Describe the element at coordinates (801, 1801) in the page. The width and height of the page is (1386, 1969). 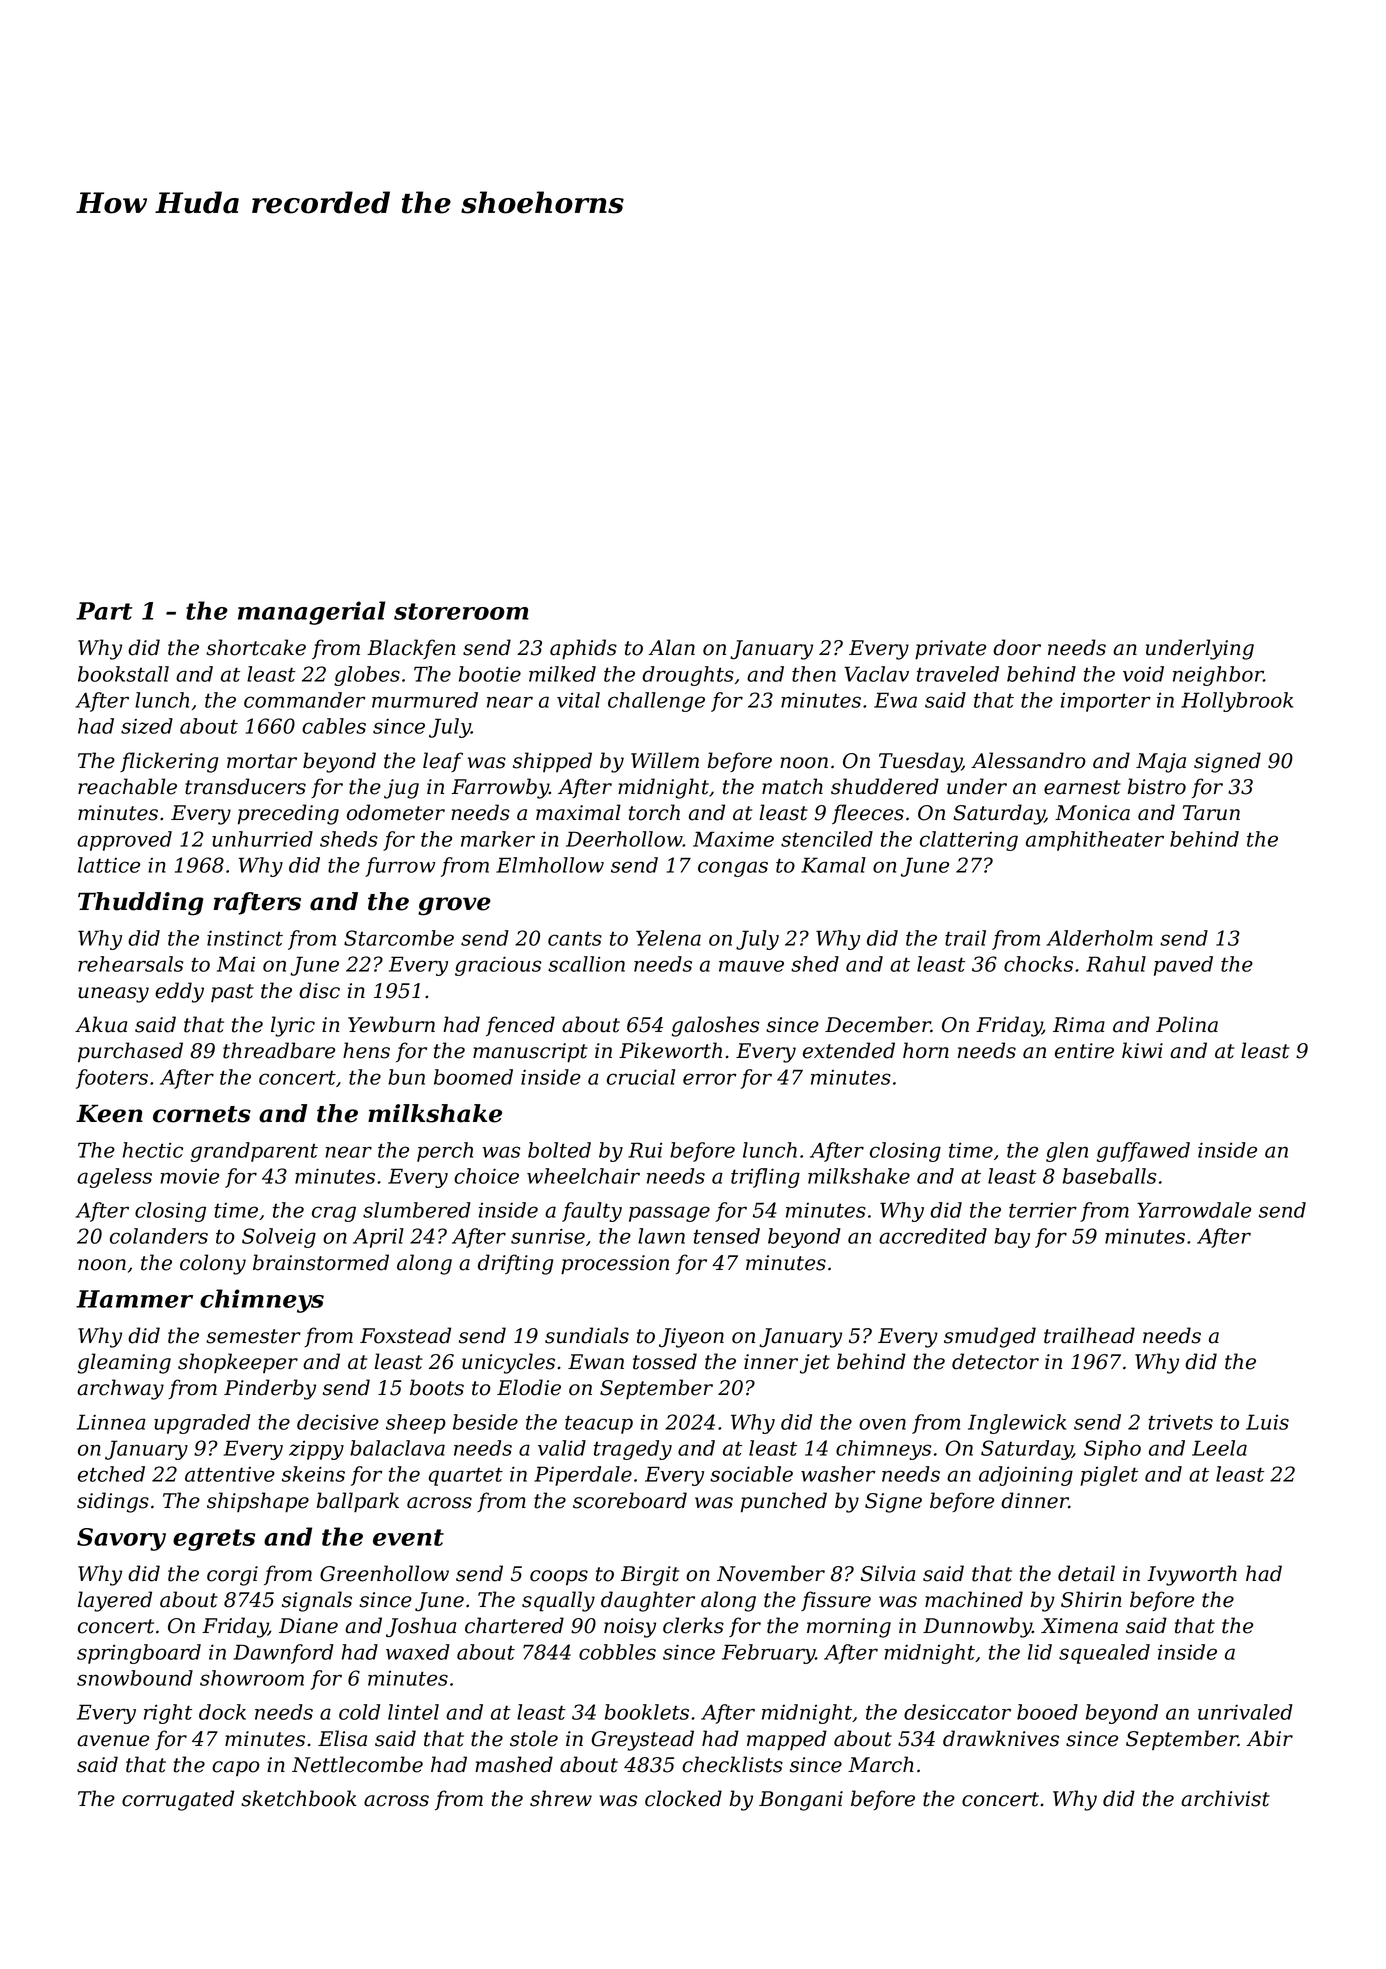
I see `Bongani` at that location.
